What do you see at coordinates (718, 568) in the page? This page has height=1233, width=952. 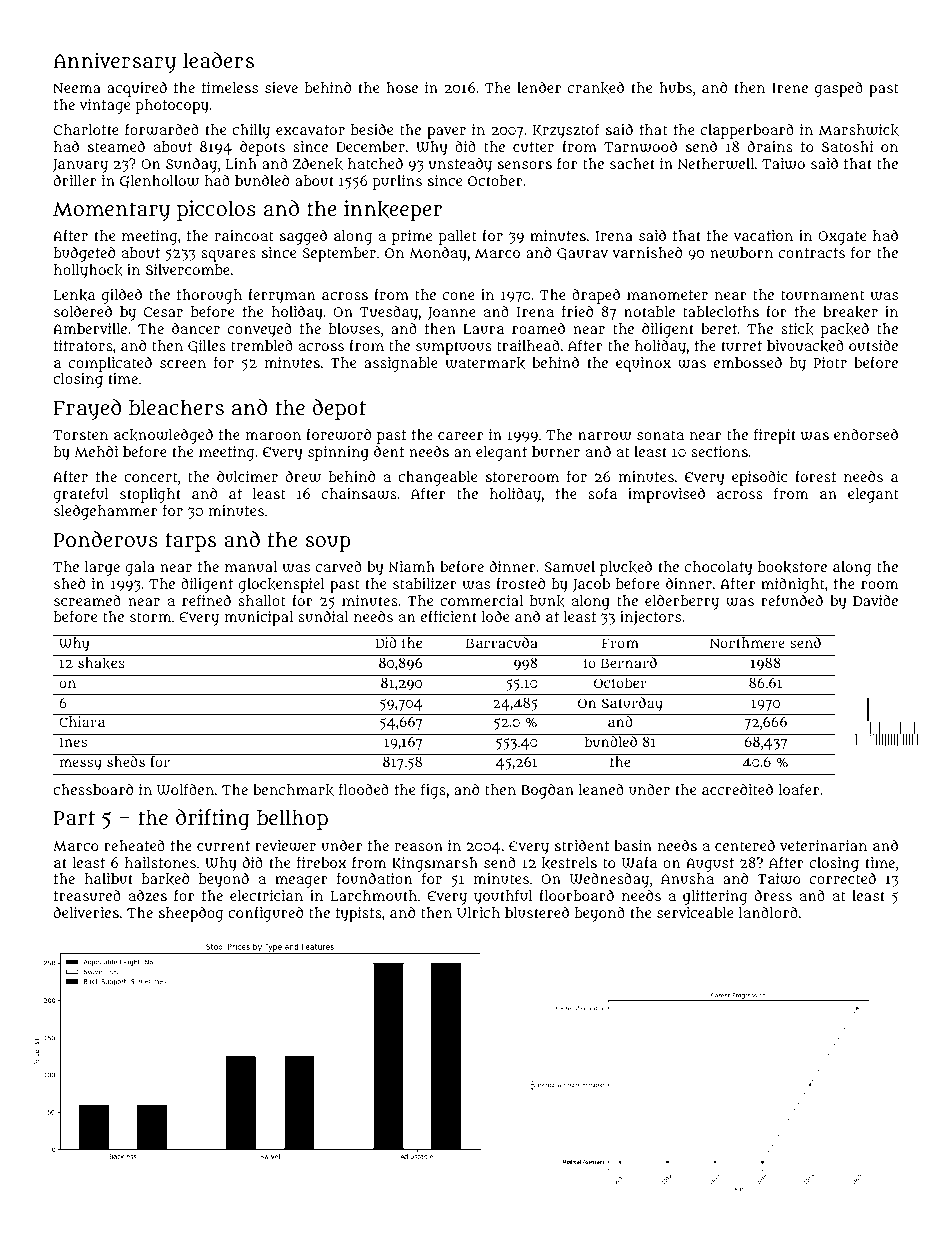 I see `chocolaty` at bounding box center [718, 568].
